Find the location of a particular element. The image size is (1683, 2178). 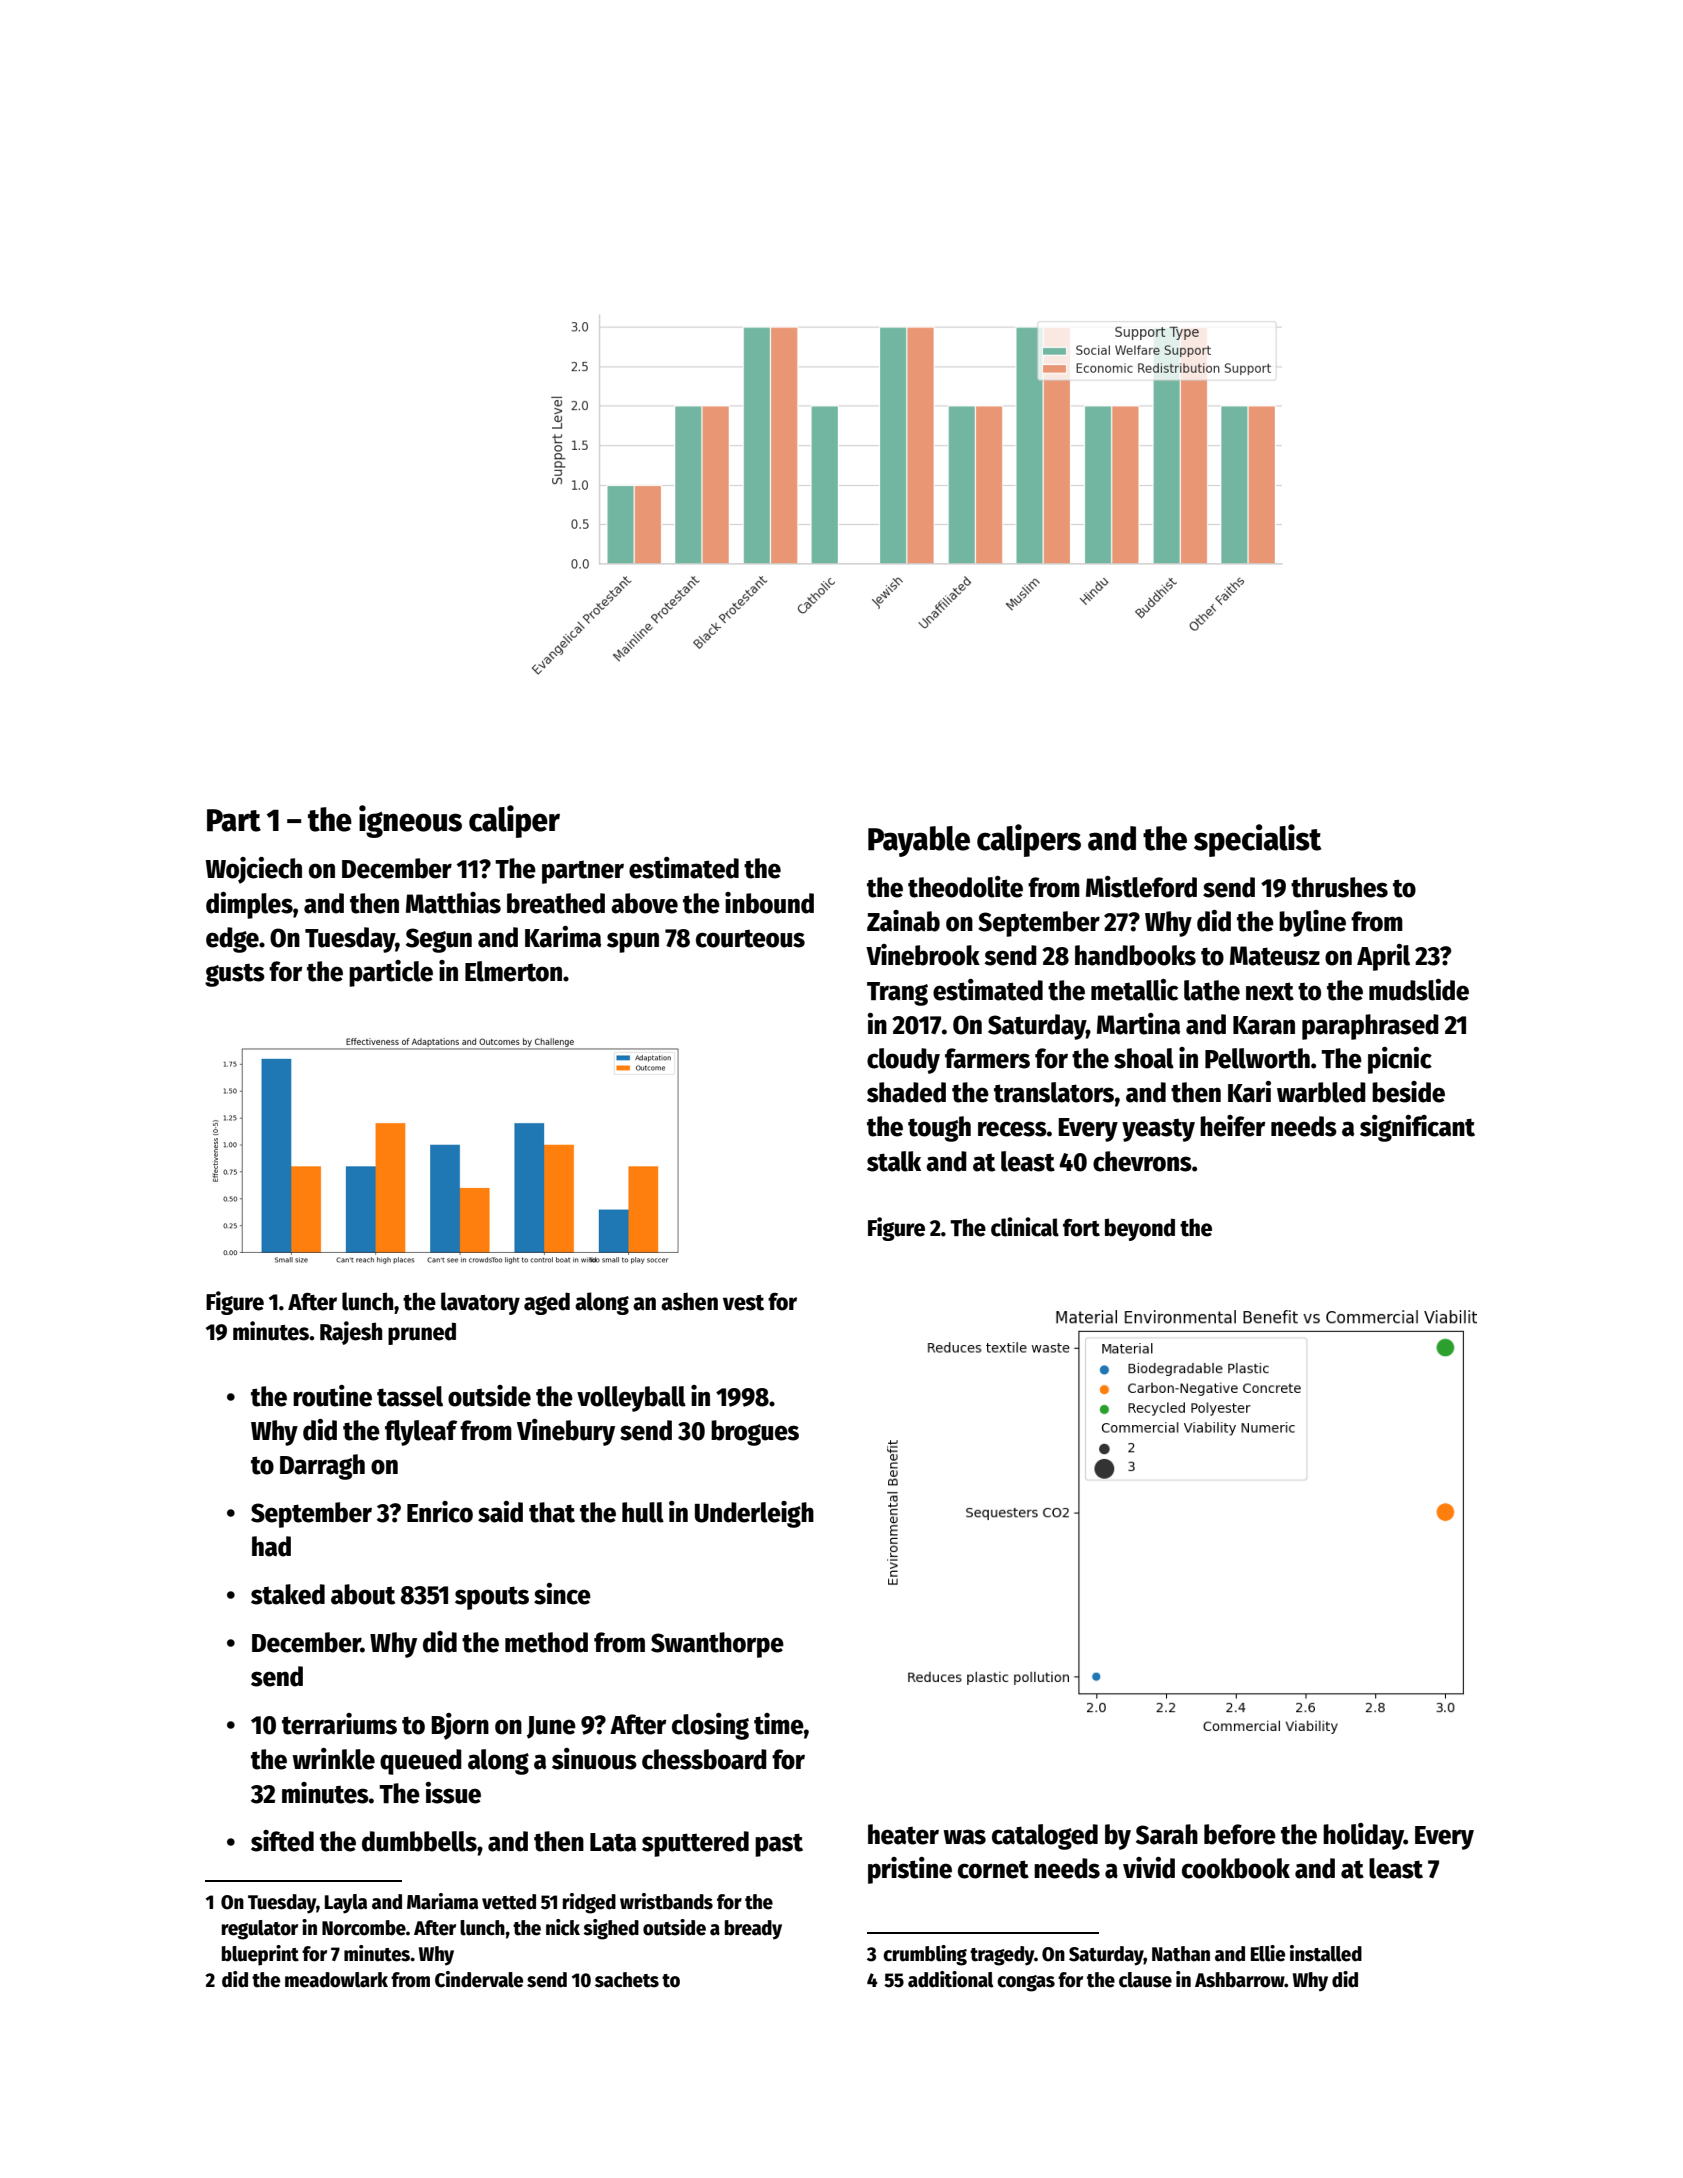

beyond is located at coordinates (1140, 1229).
